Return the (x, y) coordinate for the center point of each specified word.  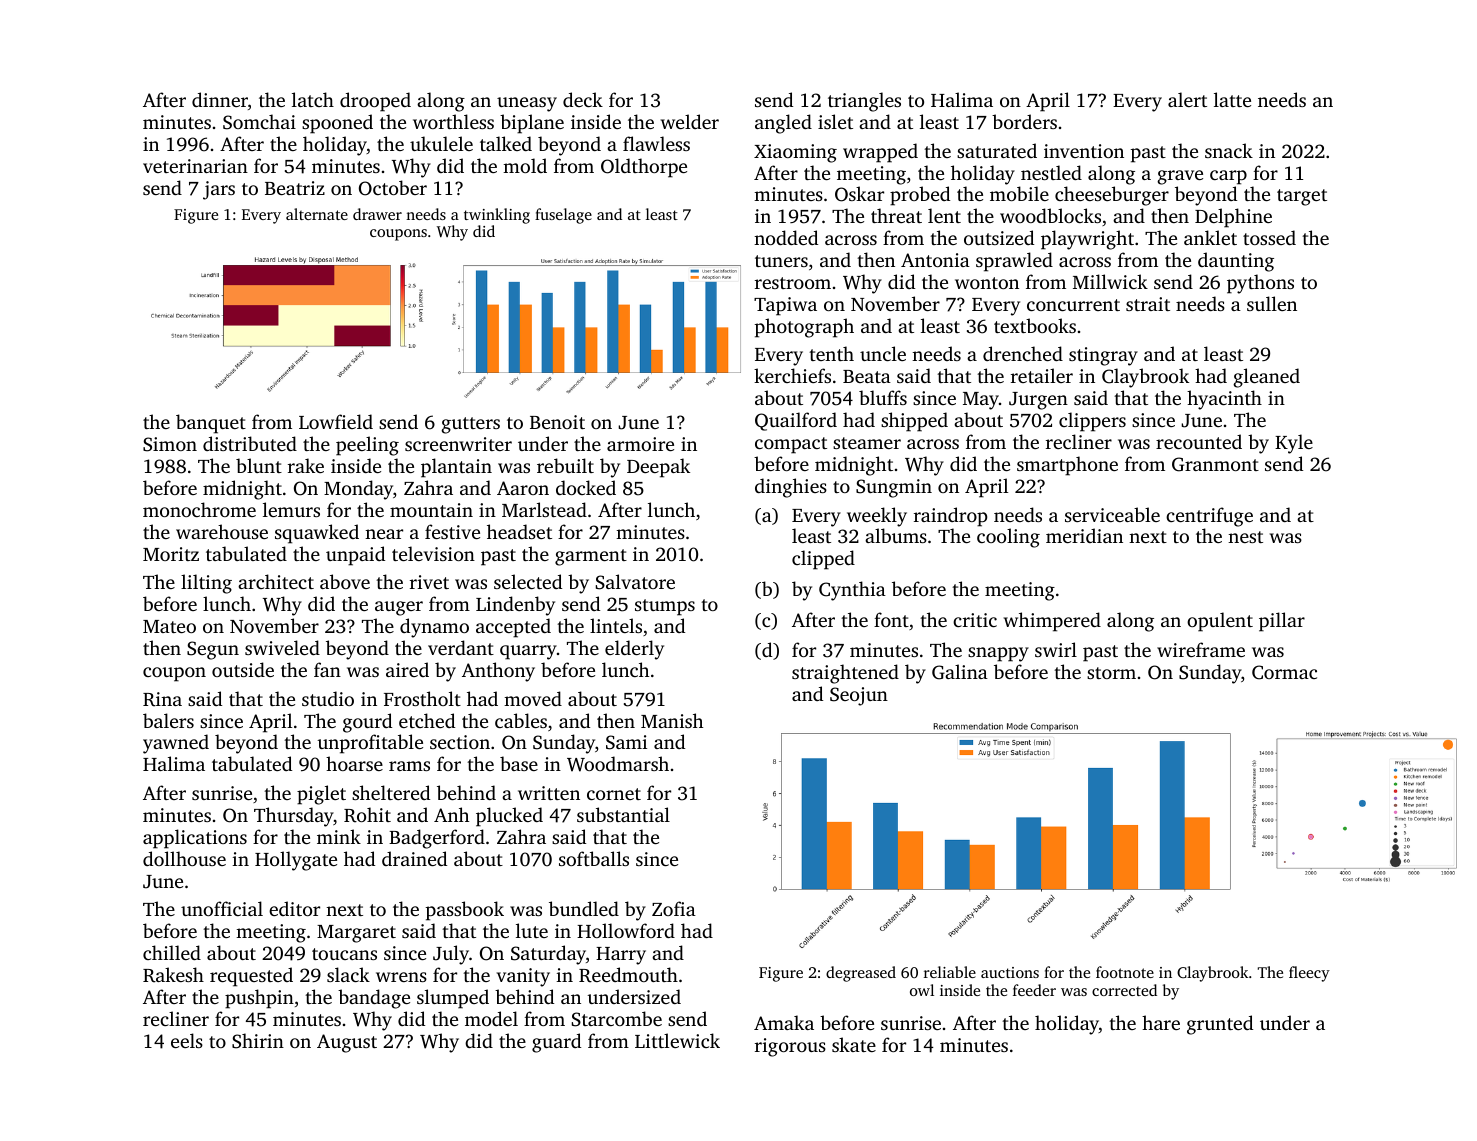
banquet (211, 424)
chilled (172, 952)
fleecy (1309, 974)
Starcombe (617, 1019)
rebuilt (565, 465)
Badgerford (437, 839)
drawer (377, 214)
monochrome (199, 509)
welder (690, 121)
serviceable (1112, 514)
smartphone (1067, 466)
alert (1187, 99)
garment (591, 557)
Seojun (859, 696)
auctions (1010, 972)
